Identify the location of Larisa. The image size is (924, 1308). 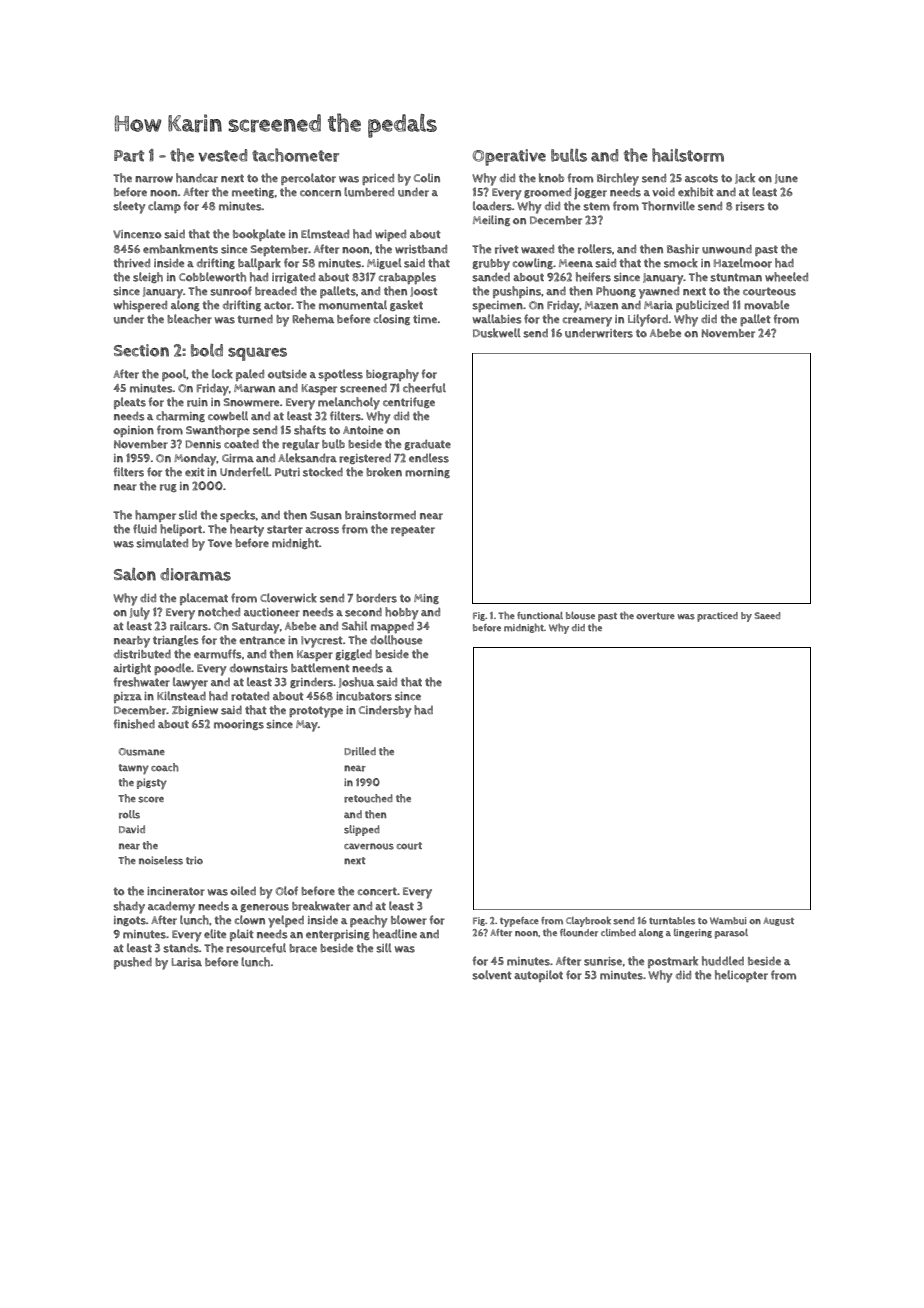
(187, 962).
